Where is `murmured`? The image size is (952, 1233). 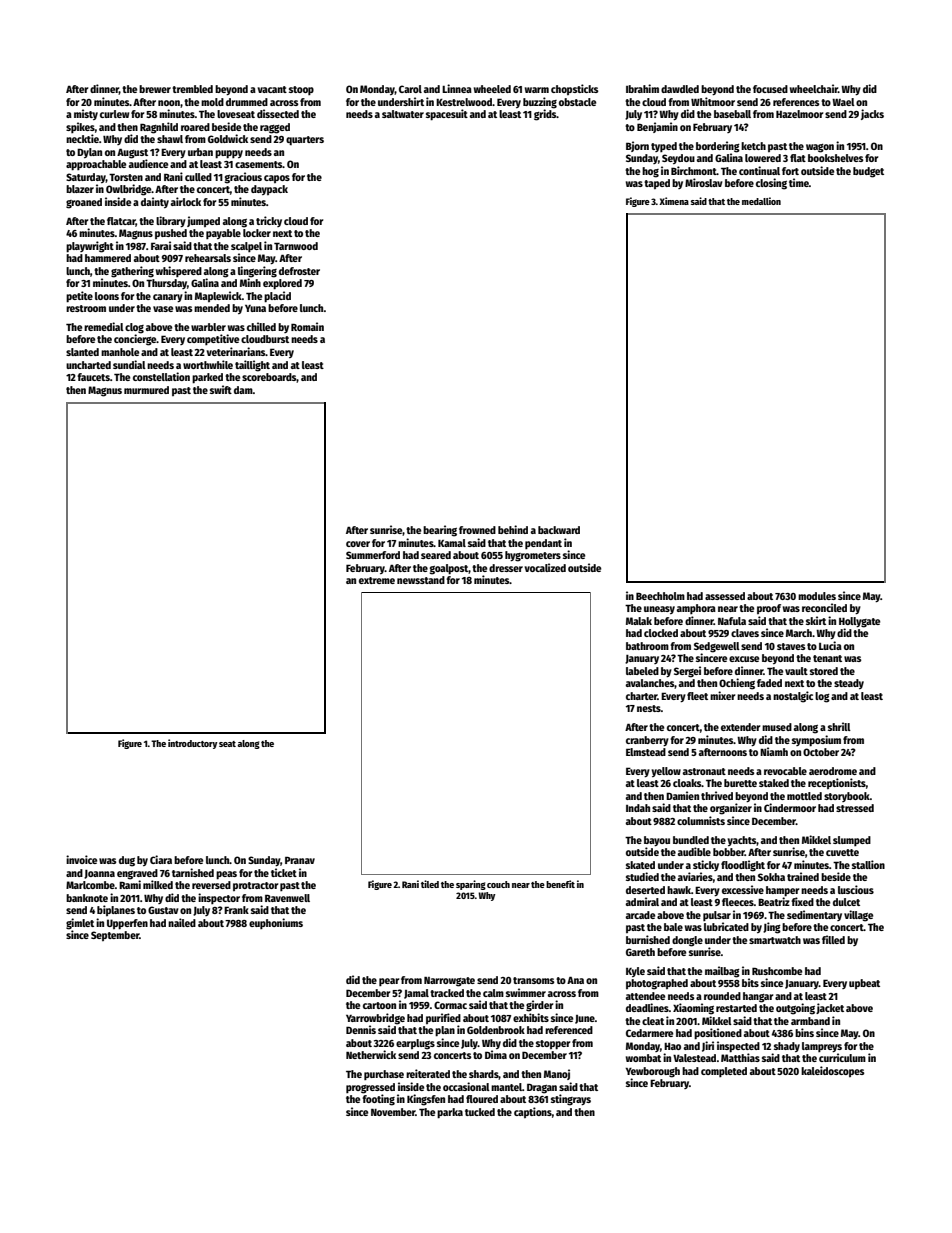 murmured is located at coordinates (146, 390).
